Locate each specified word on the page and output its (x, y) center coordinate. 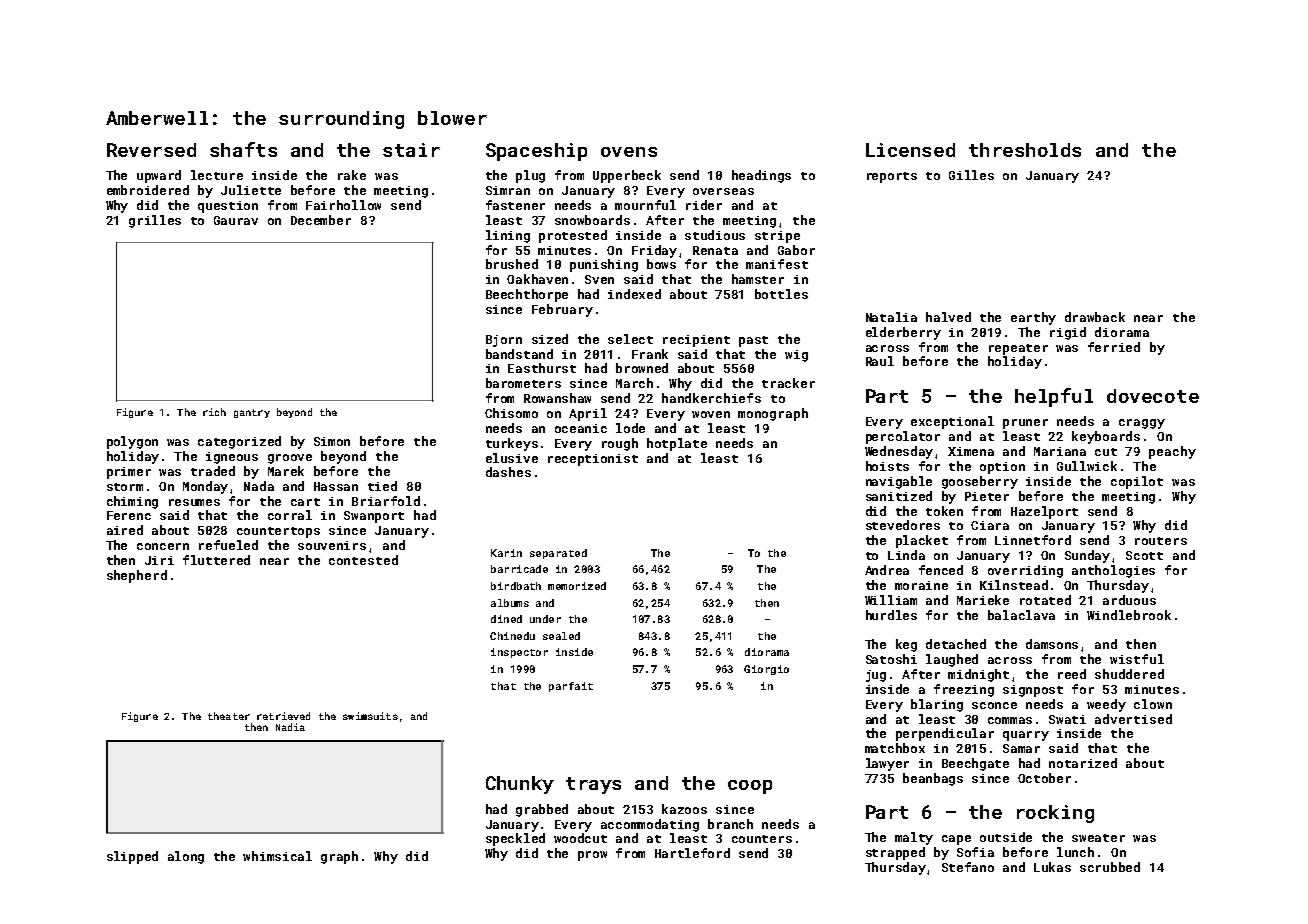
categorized (239, 442)
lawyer (887, 764)
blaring (937, 705)
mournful (645, 205)
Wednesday (899, 452)
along (186, 857)
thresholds (1025, 150)
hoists (887, 466)
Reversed (151, 150)
